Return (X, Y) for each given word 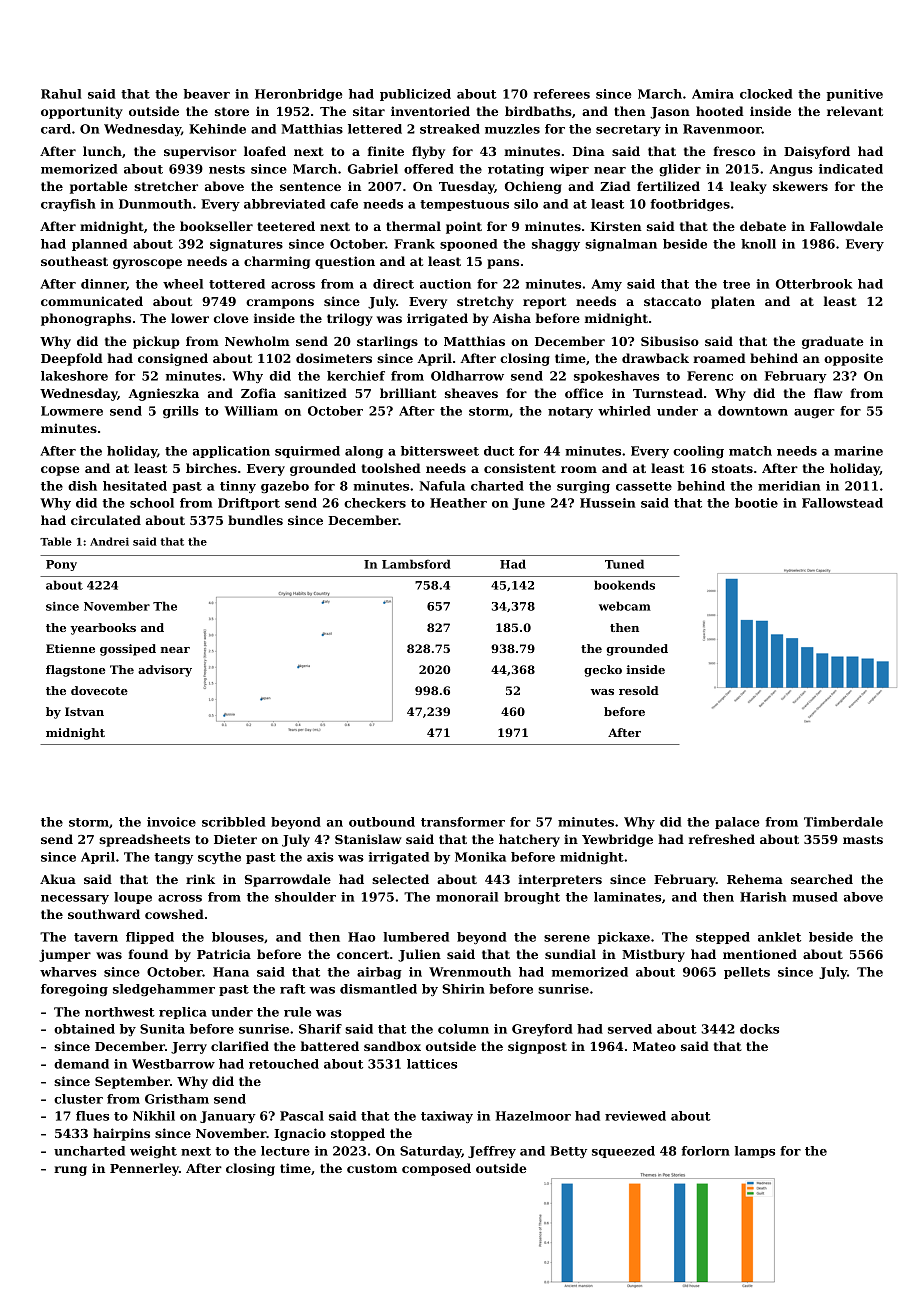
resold (639, 690)
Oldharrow (467, 376)
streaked (450, 129)
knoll (758, 244)
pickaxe (624, 938)
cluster (78, 1099)
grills (181, 412)
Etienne (70, 648)
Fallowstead (842, 503)
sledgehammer (164, 990)
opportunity (82, 112)
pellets (747, 973)
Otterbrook (814, 284)
